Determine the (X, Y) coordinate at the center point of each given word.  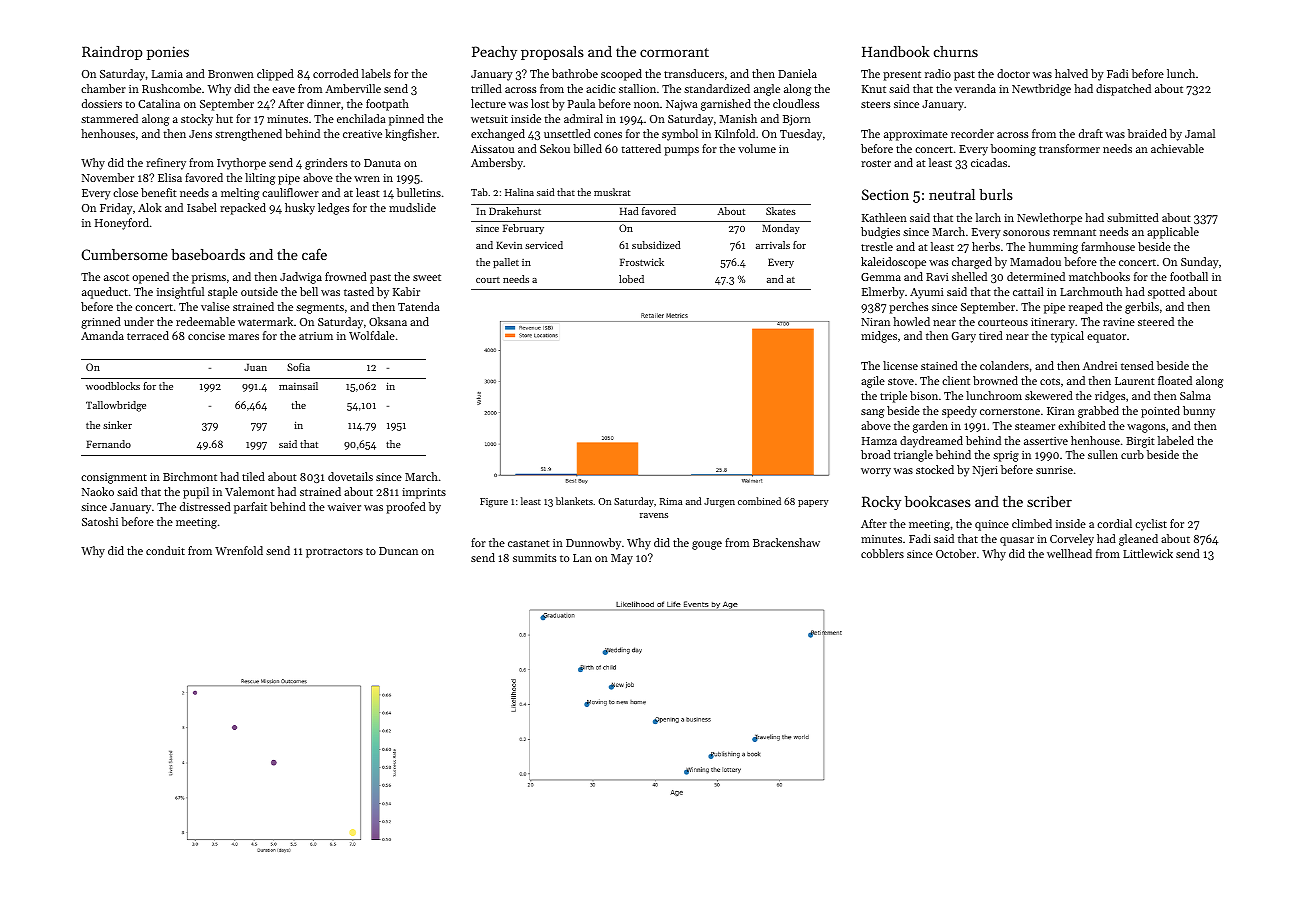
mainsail (298, 386)
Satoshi (100, 521)
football (1189, 276)
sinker (117, 425)
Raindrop (112, 53)
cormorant (674, 52)
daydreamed (931, 442)
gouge (707, 545)
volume (757, 148)
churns (956, 51)
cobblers (882, 553)
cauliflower (290, 192)
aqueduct (105, 293)
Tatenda (419, 306)
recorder (972, 133)
